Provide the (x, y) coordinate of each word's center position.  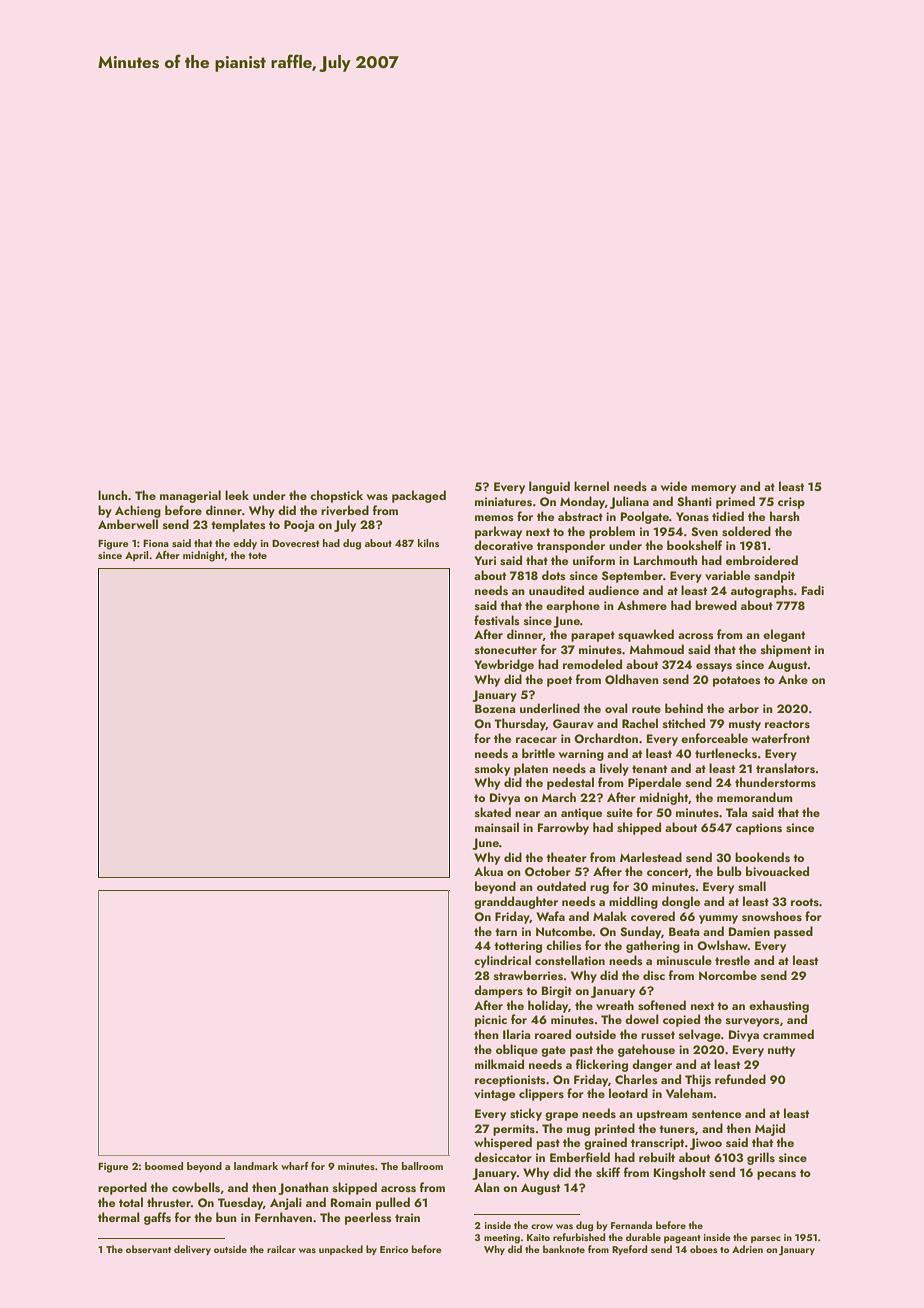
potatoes (737, 681)
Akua (488, 871)
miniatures (503, 501)
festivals (497, 620)
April (137, 556)
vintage (494, 1095)
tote (257, 555)
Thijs (698, 1080)
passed (793, 932)
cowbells (196, 1187)
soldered (746, 531)
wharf (295, 1166)
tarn (506, 932)
